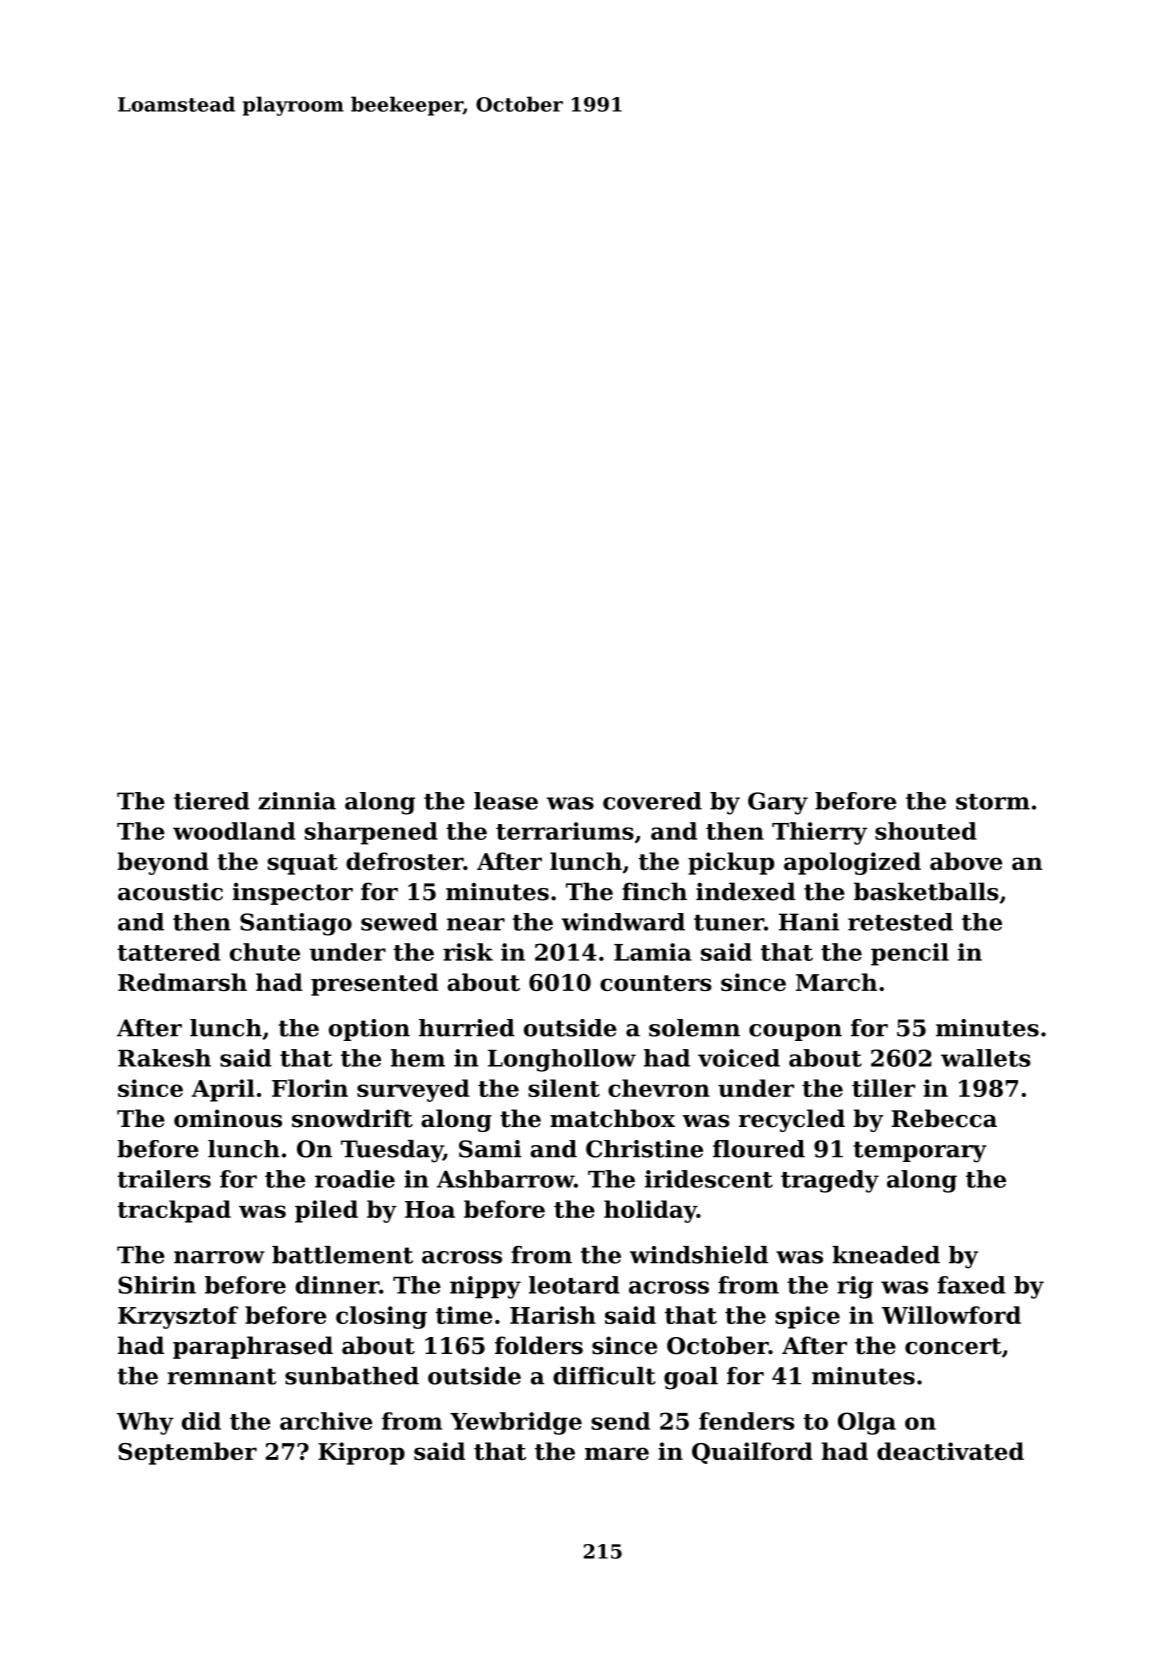  I want to click on mare, so click(617, 1453).
